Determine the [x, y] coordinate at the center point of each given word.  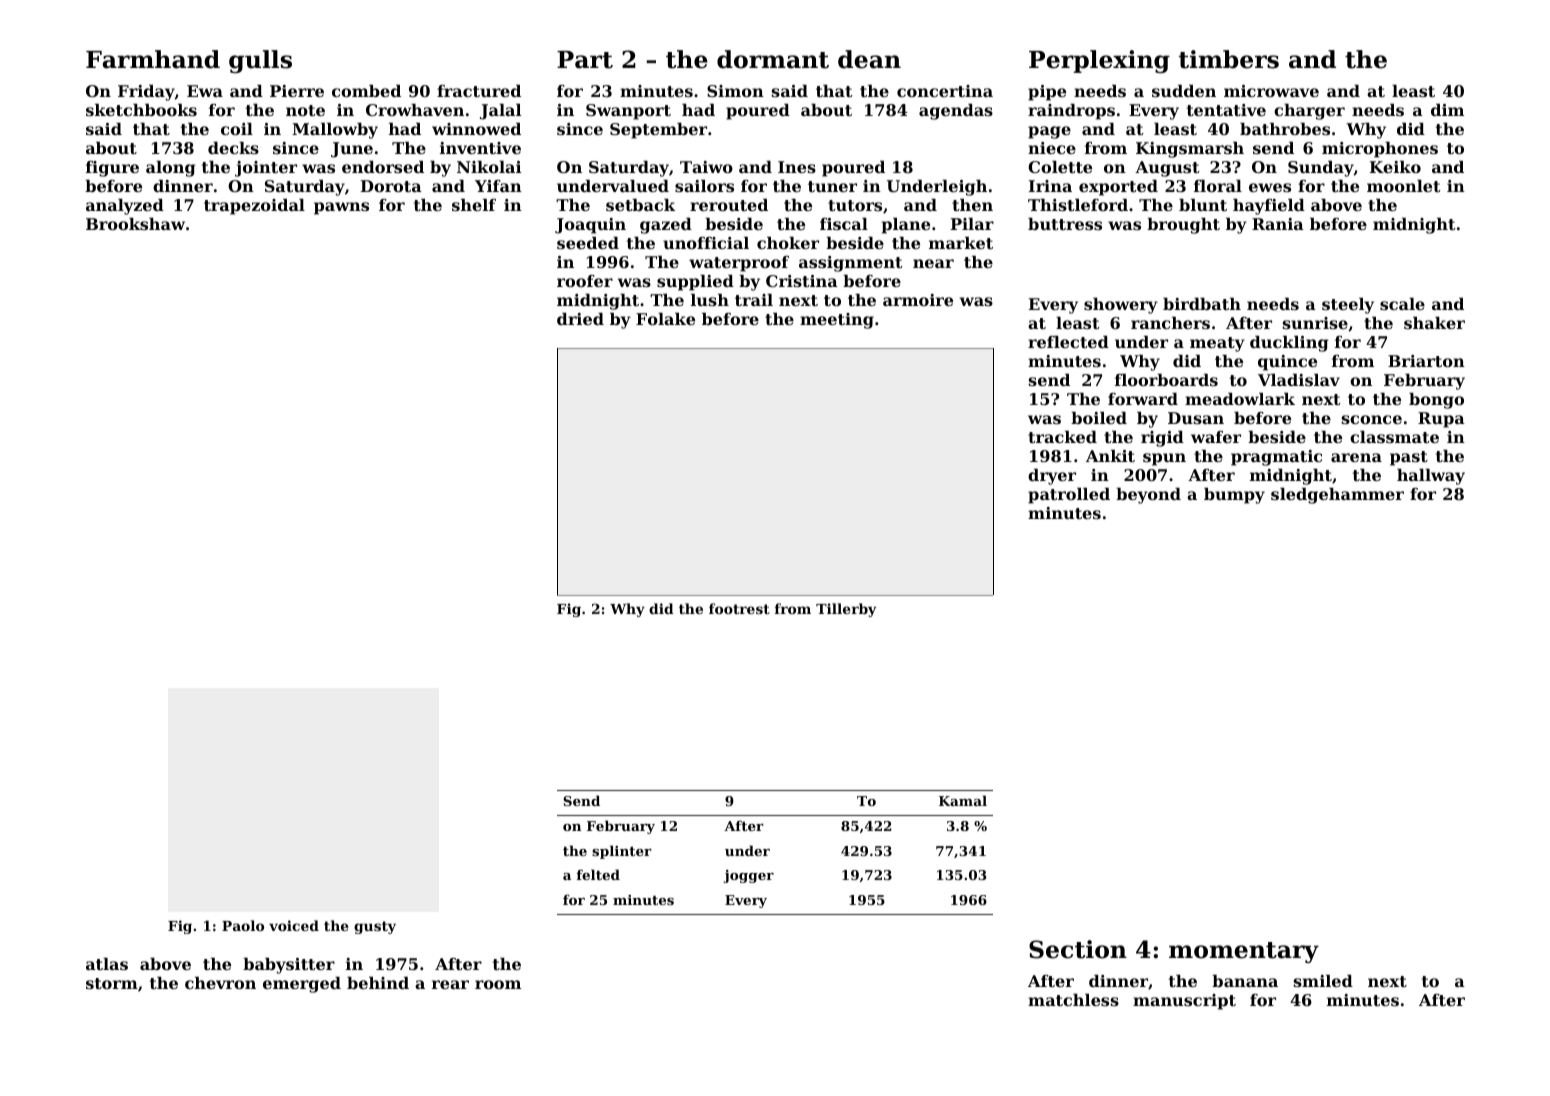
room [498, 984]
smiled [1323, 981]
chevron [220, 983]
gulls [260, 61]
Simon [735, 91]
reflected [1068, 342]
